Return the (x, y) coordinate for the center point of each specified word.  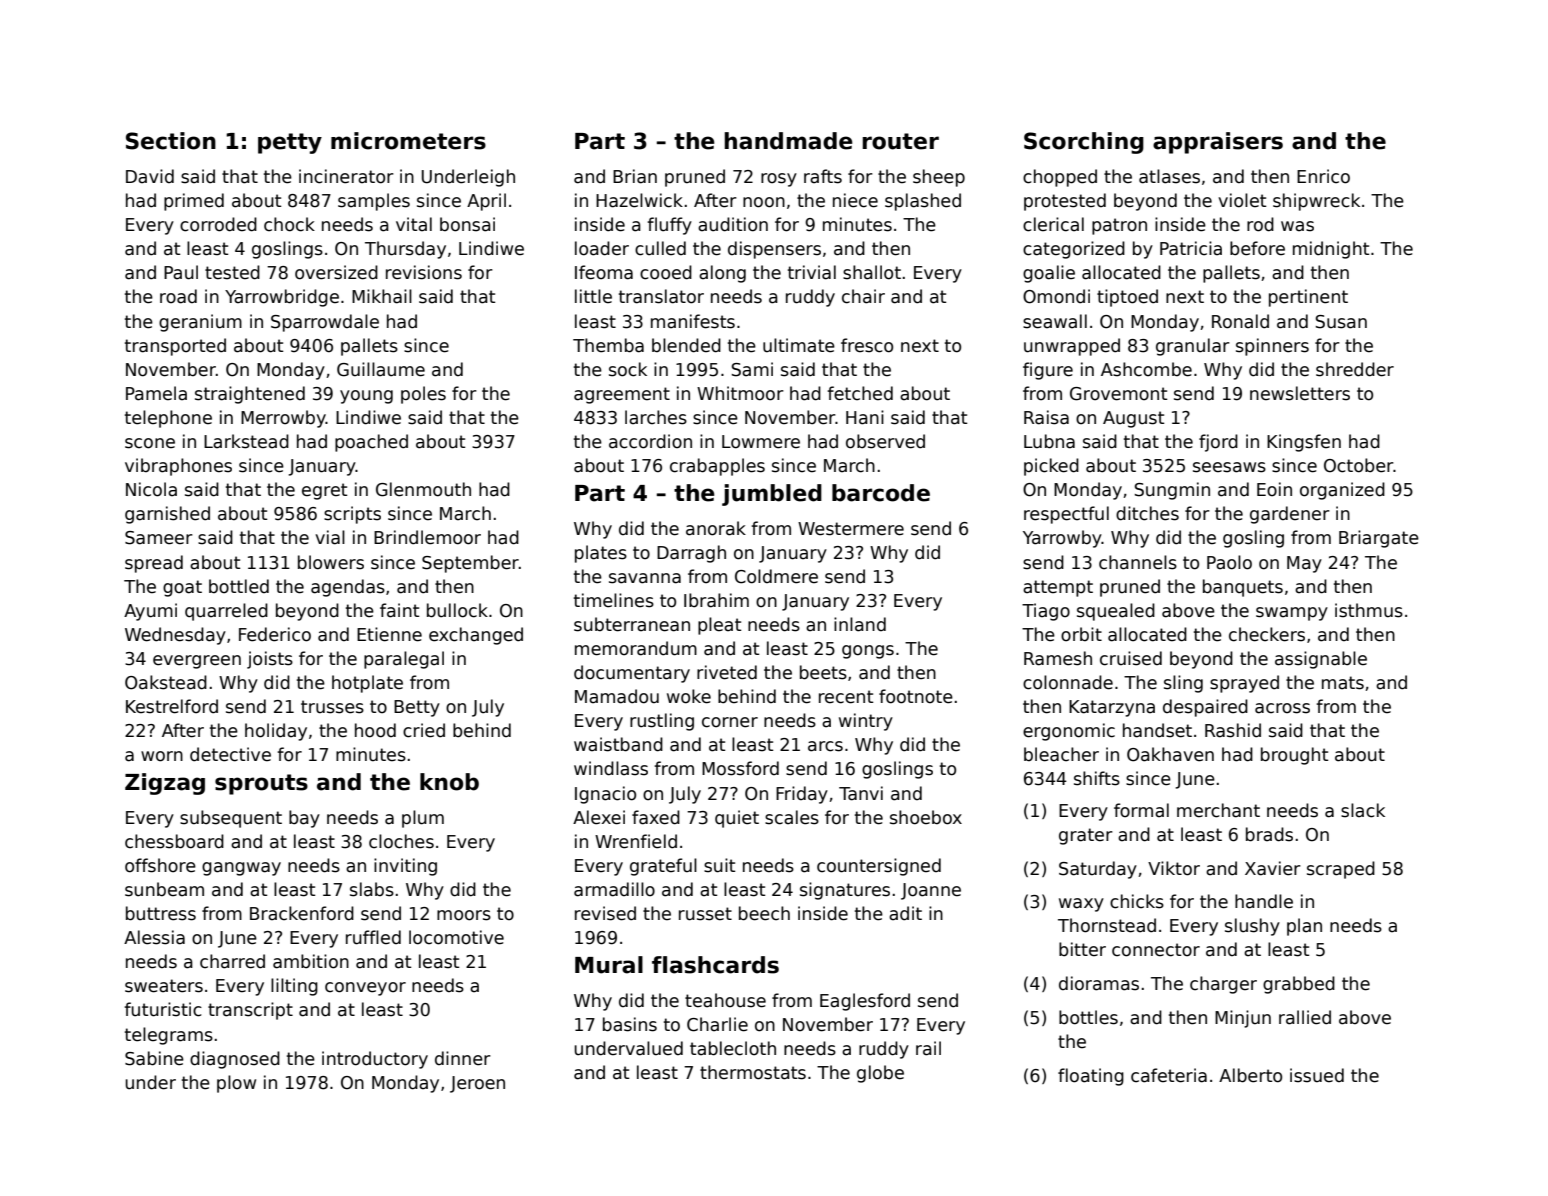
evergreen (197, 662)
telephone (168, 419)
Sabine (154, 1058)
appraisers (1218, 143)
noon (764, 202)
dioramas (1099, 983)
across (1282, 708)
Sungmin (1172, 491)
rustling (662, 722)
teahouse (725, 1000)
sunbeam (164, 889)
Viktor (1174, 868)
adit (905, 913)
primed (194, 202)
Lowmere (761, 442)
